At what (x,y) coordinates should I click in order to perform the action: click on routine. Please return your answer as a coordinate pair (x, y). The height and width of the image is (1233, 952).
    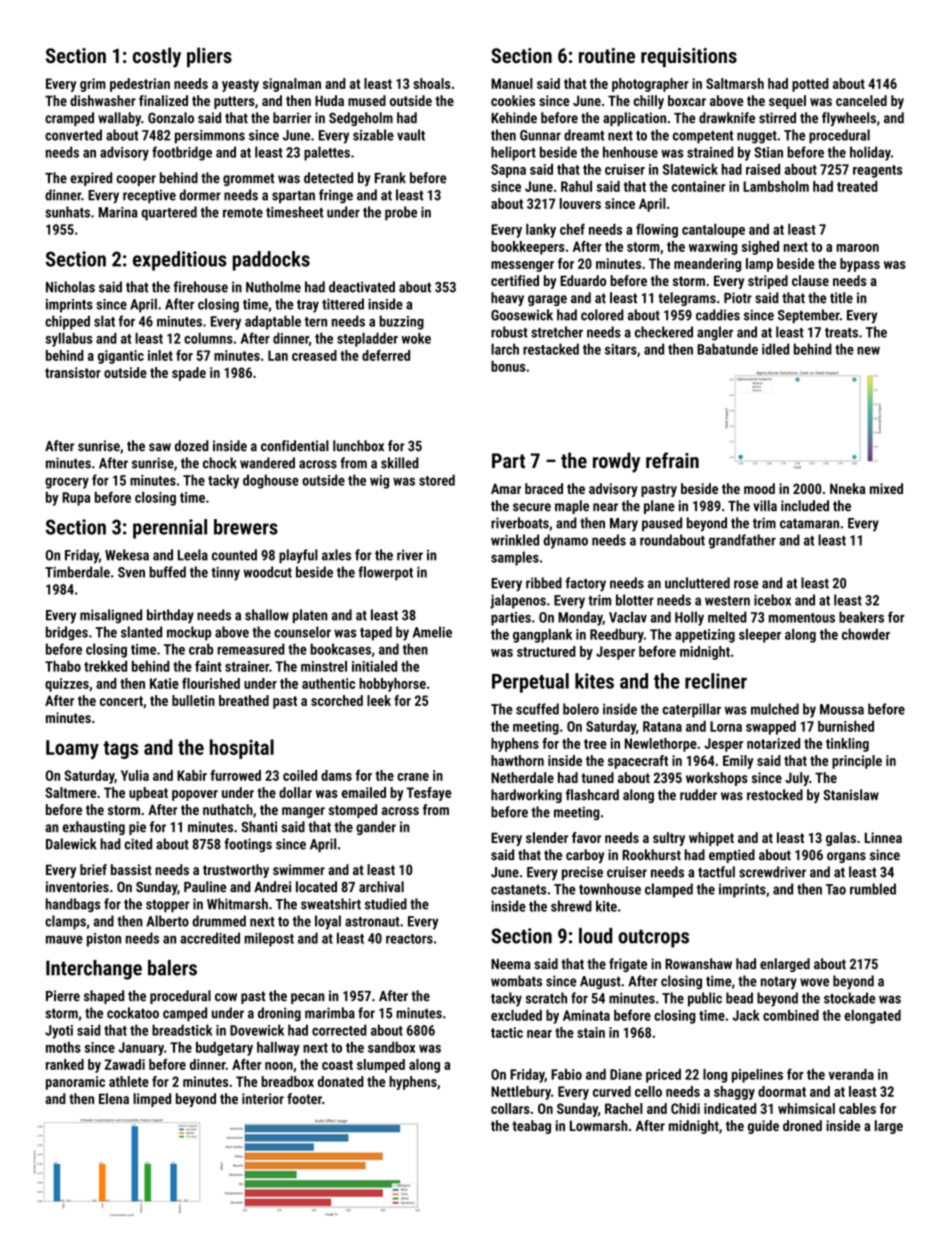
    Looking at the image, I should click on (607, 55).
